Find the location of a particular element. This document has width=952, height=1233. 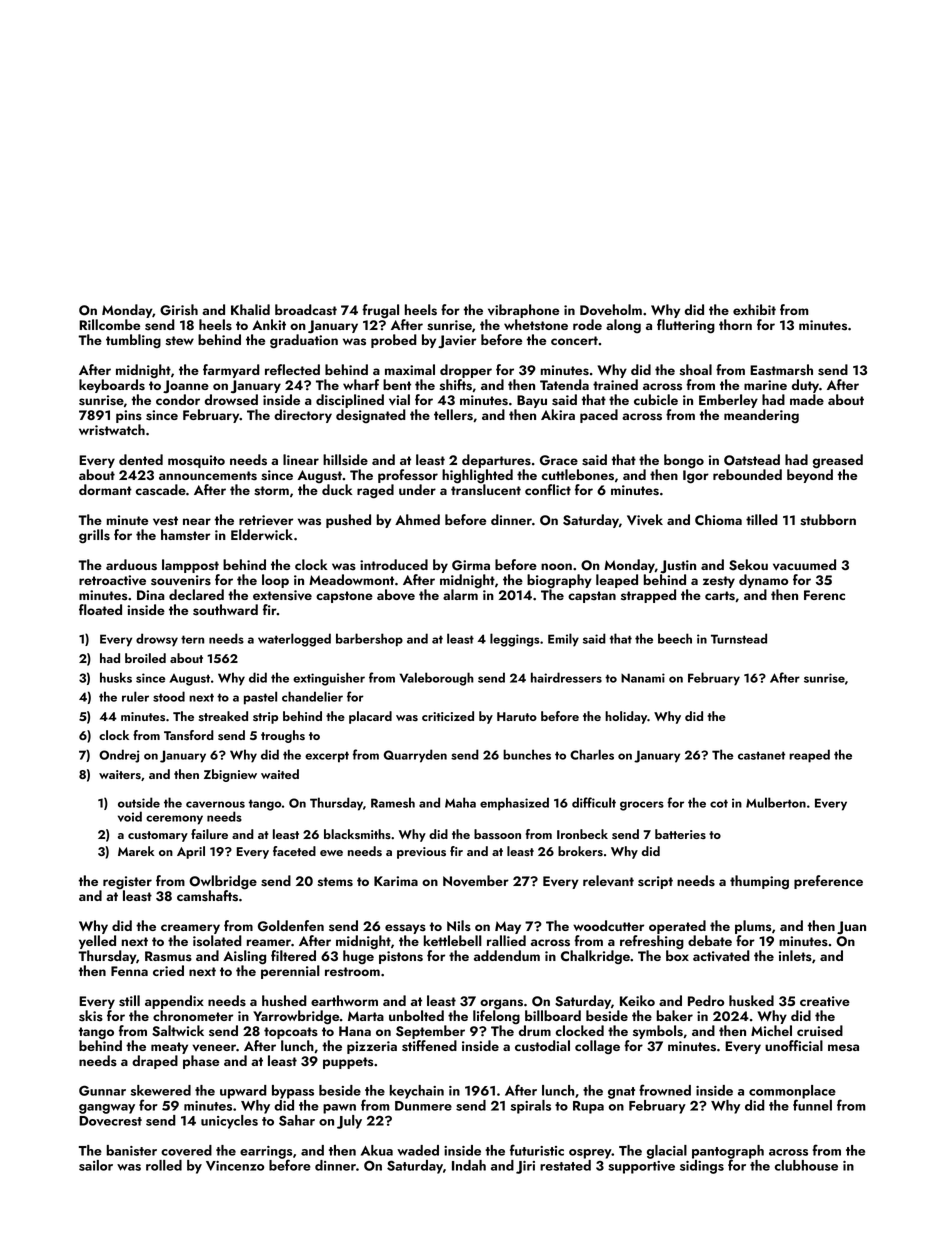

paced is located at coordinates (599, 416).
